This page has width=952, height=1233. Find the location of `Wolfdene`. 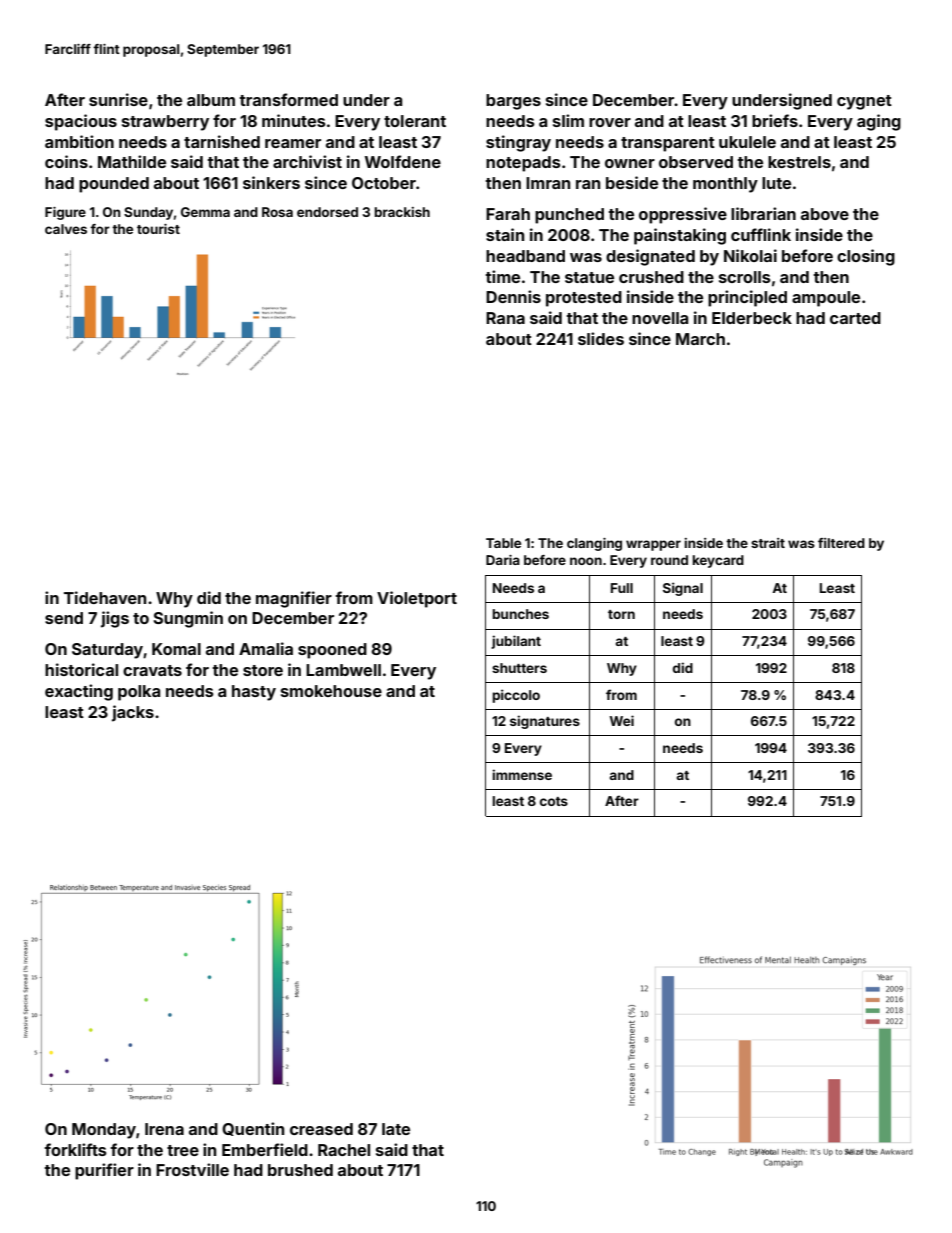

Wolfdene is located at coordinates (403, 161).
